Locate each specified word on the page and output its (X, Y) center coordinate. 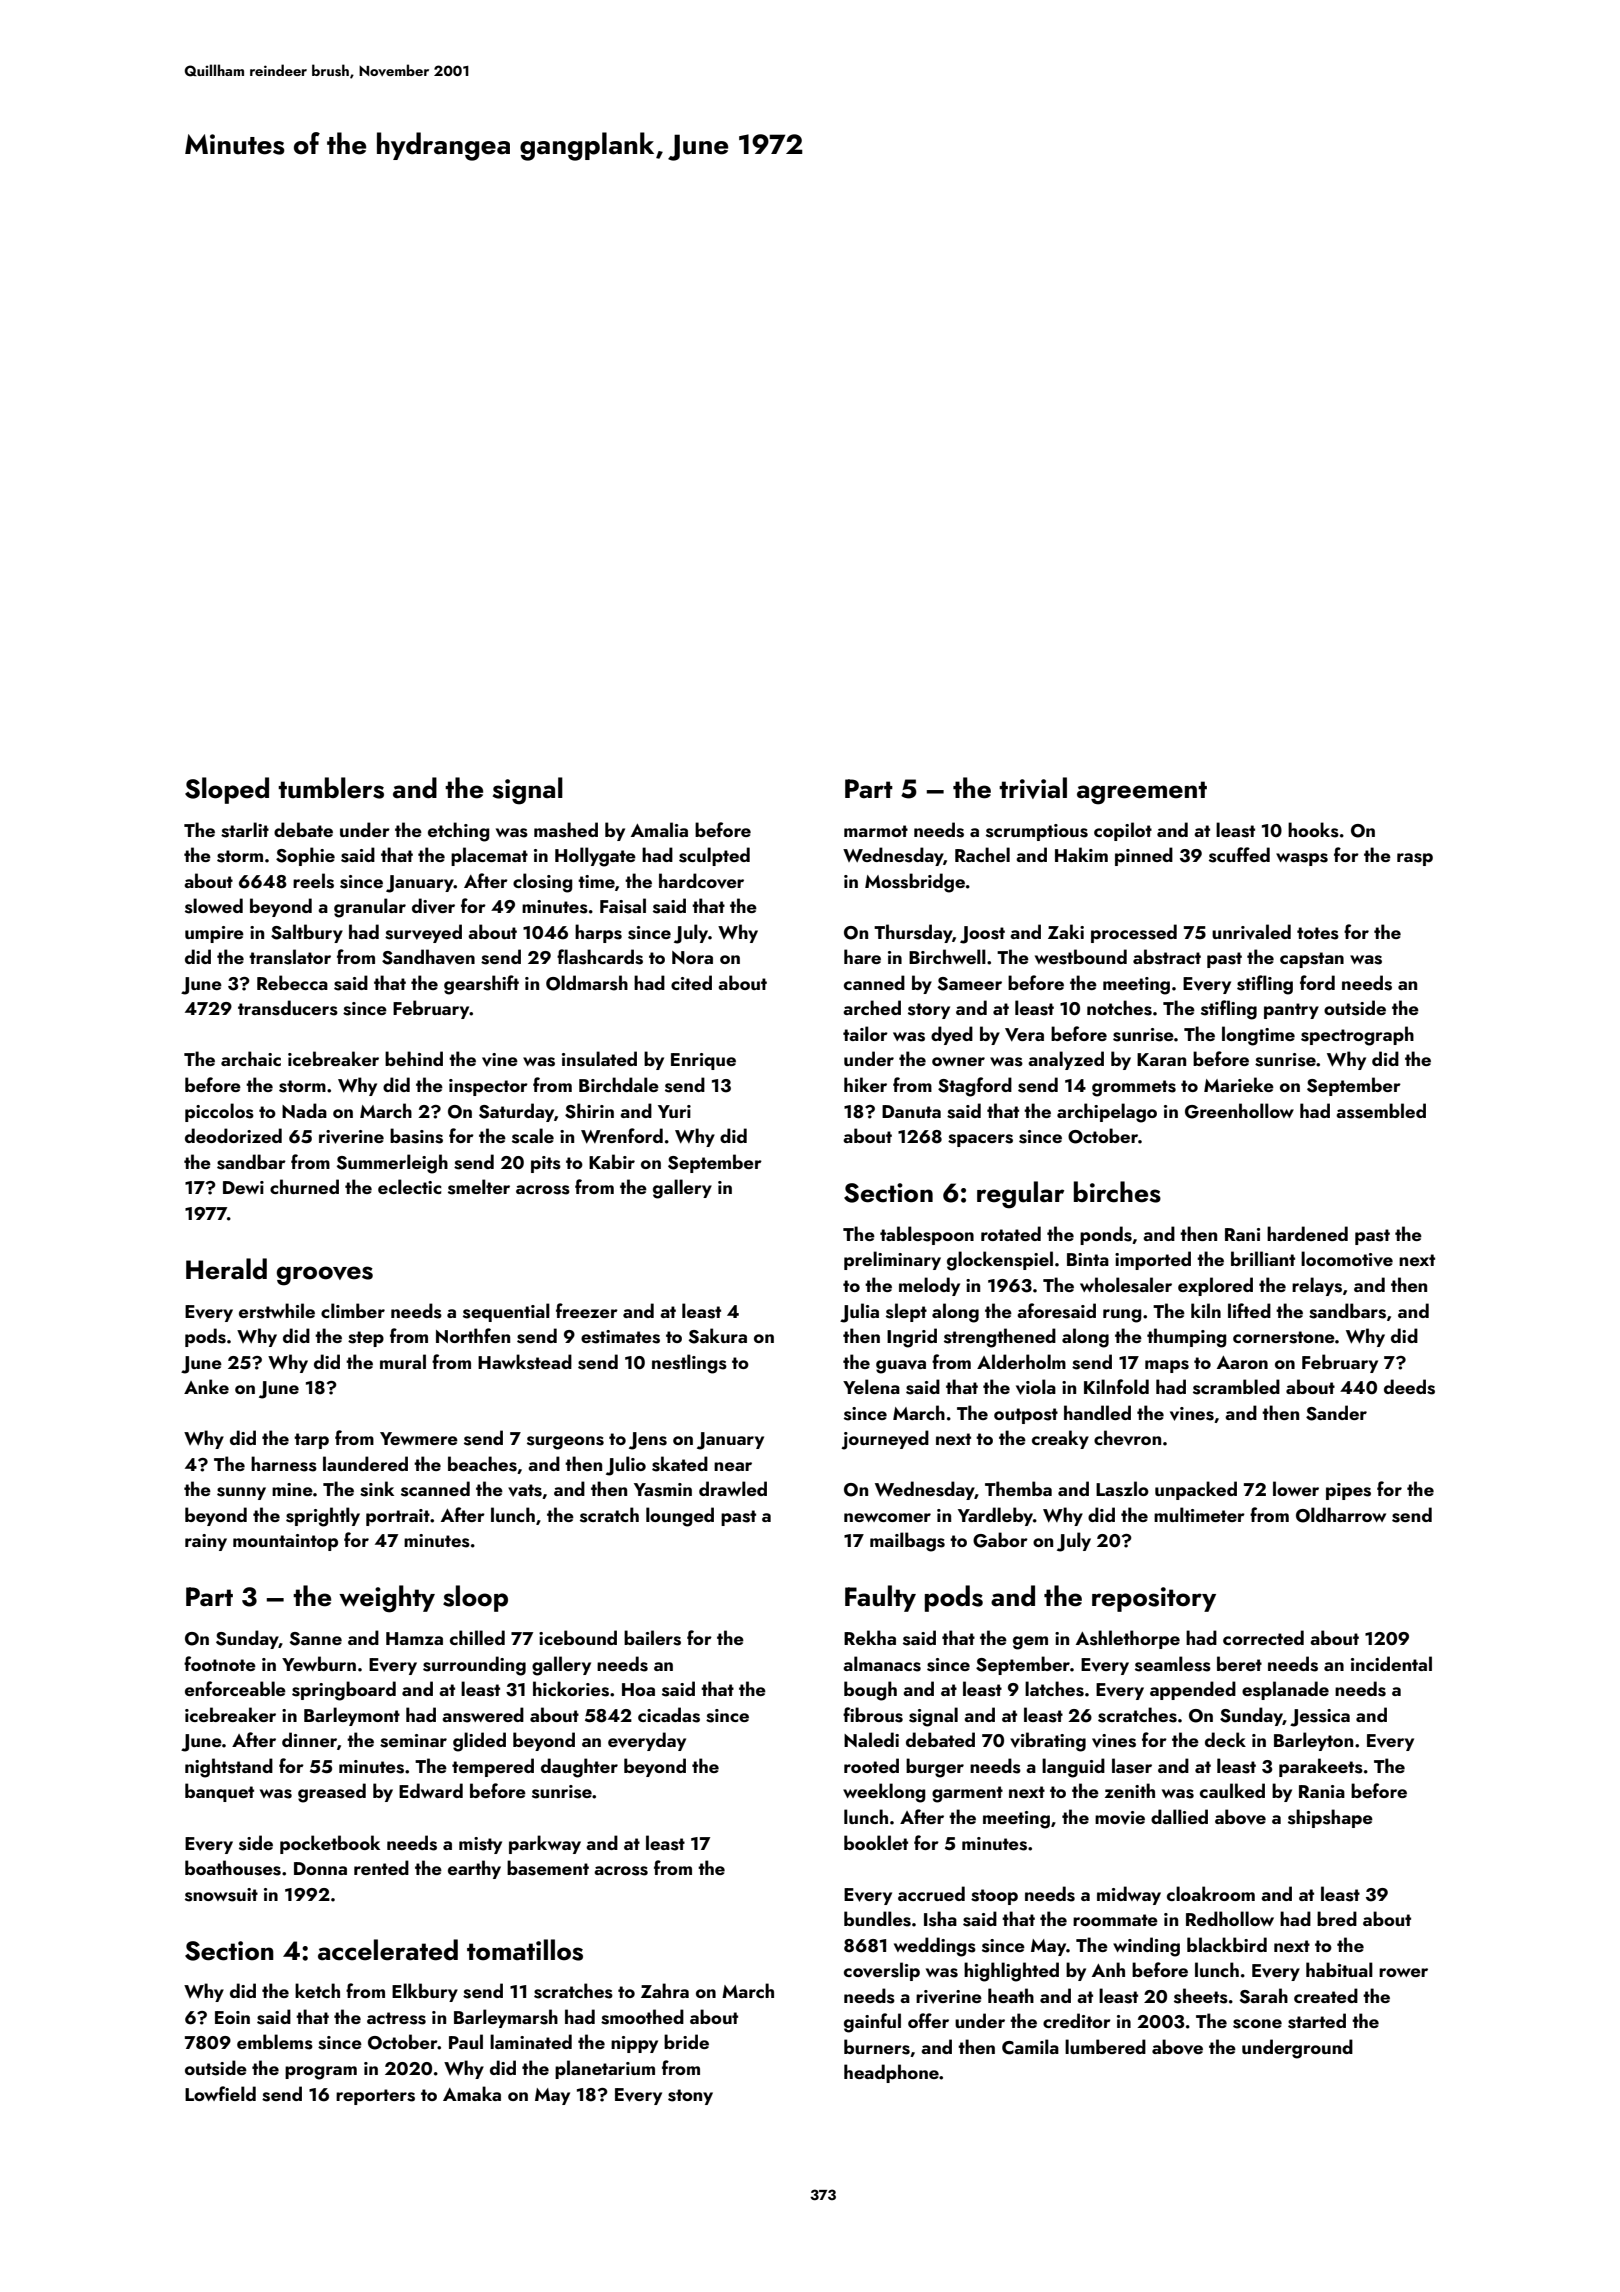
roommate (1115, 1920)
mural (403, 1361)
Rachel (982, 854)
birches (1117, 1192)
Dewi (243, 1187)
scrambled (1236, 1387)
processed (1134, 933)
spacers (980, 1140)
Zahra (665, 1990)
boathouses (233, 1868)
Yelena (871, 1386)
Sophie (305, 856)
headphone (891, 2073)
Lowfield (220, 2093)
